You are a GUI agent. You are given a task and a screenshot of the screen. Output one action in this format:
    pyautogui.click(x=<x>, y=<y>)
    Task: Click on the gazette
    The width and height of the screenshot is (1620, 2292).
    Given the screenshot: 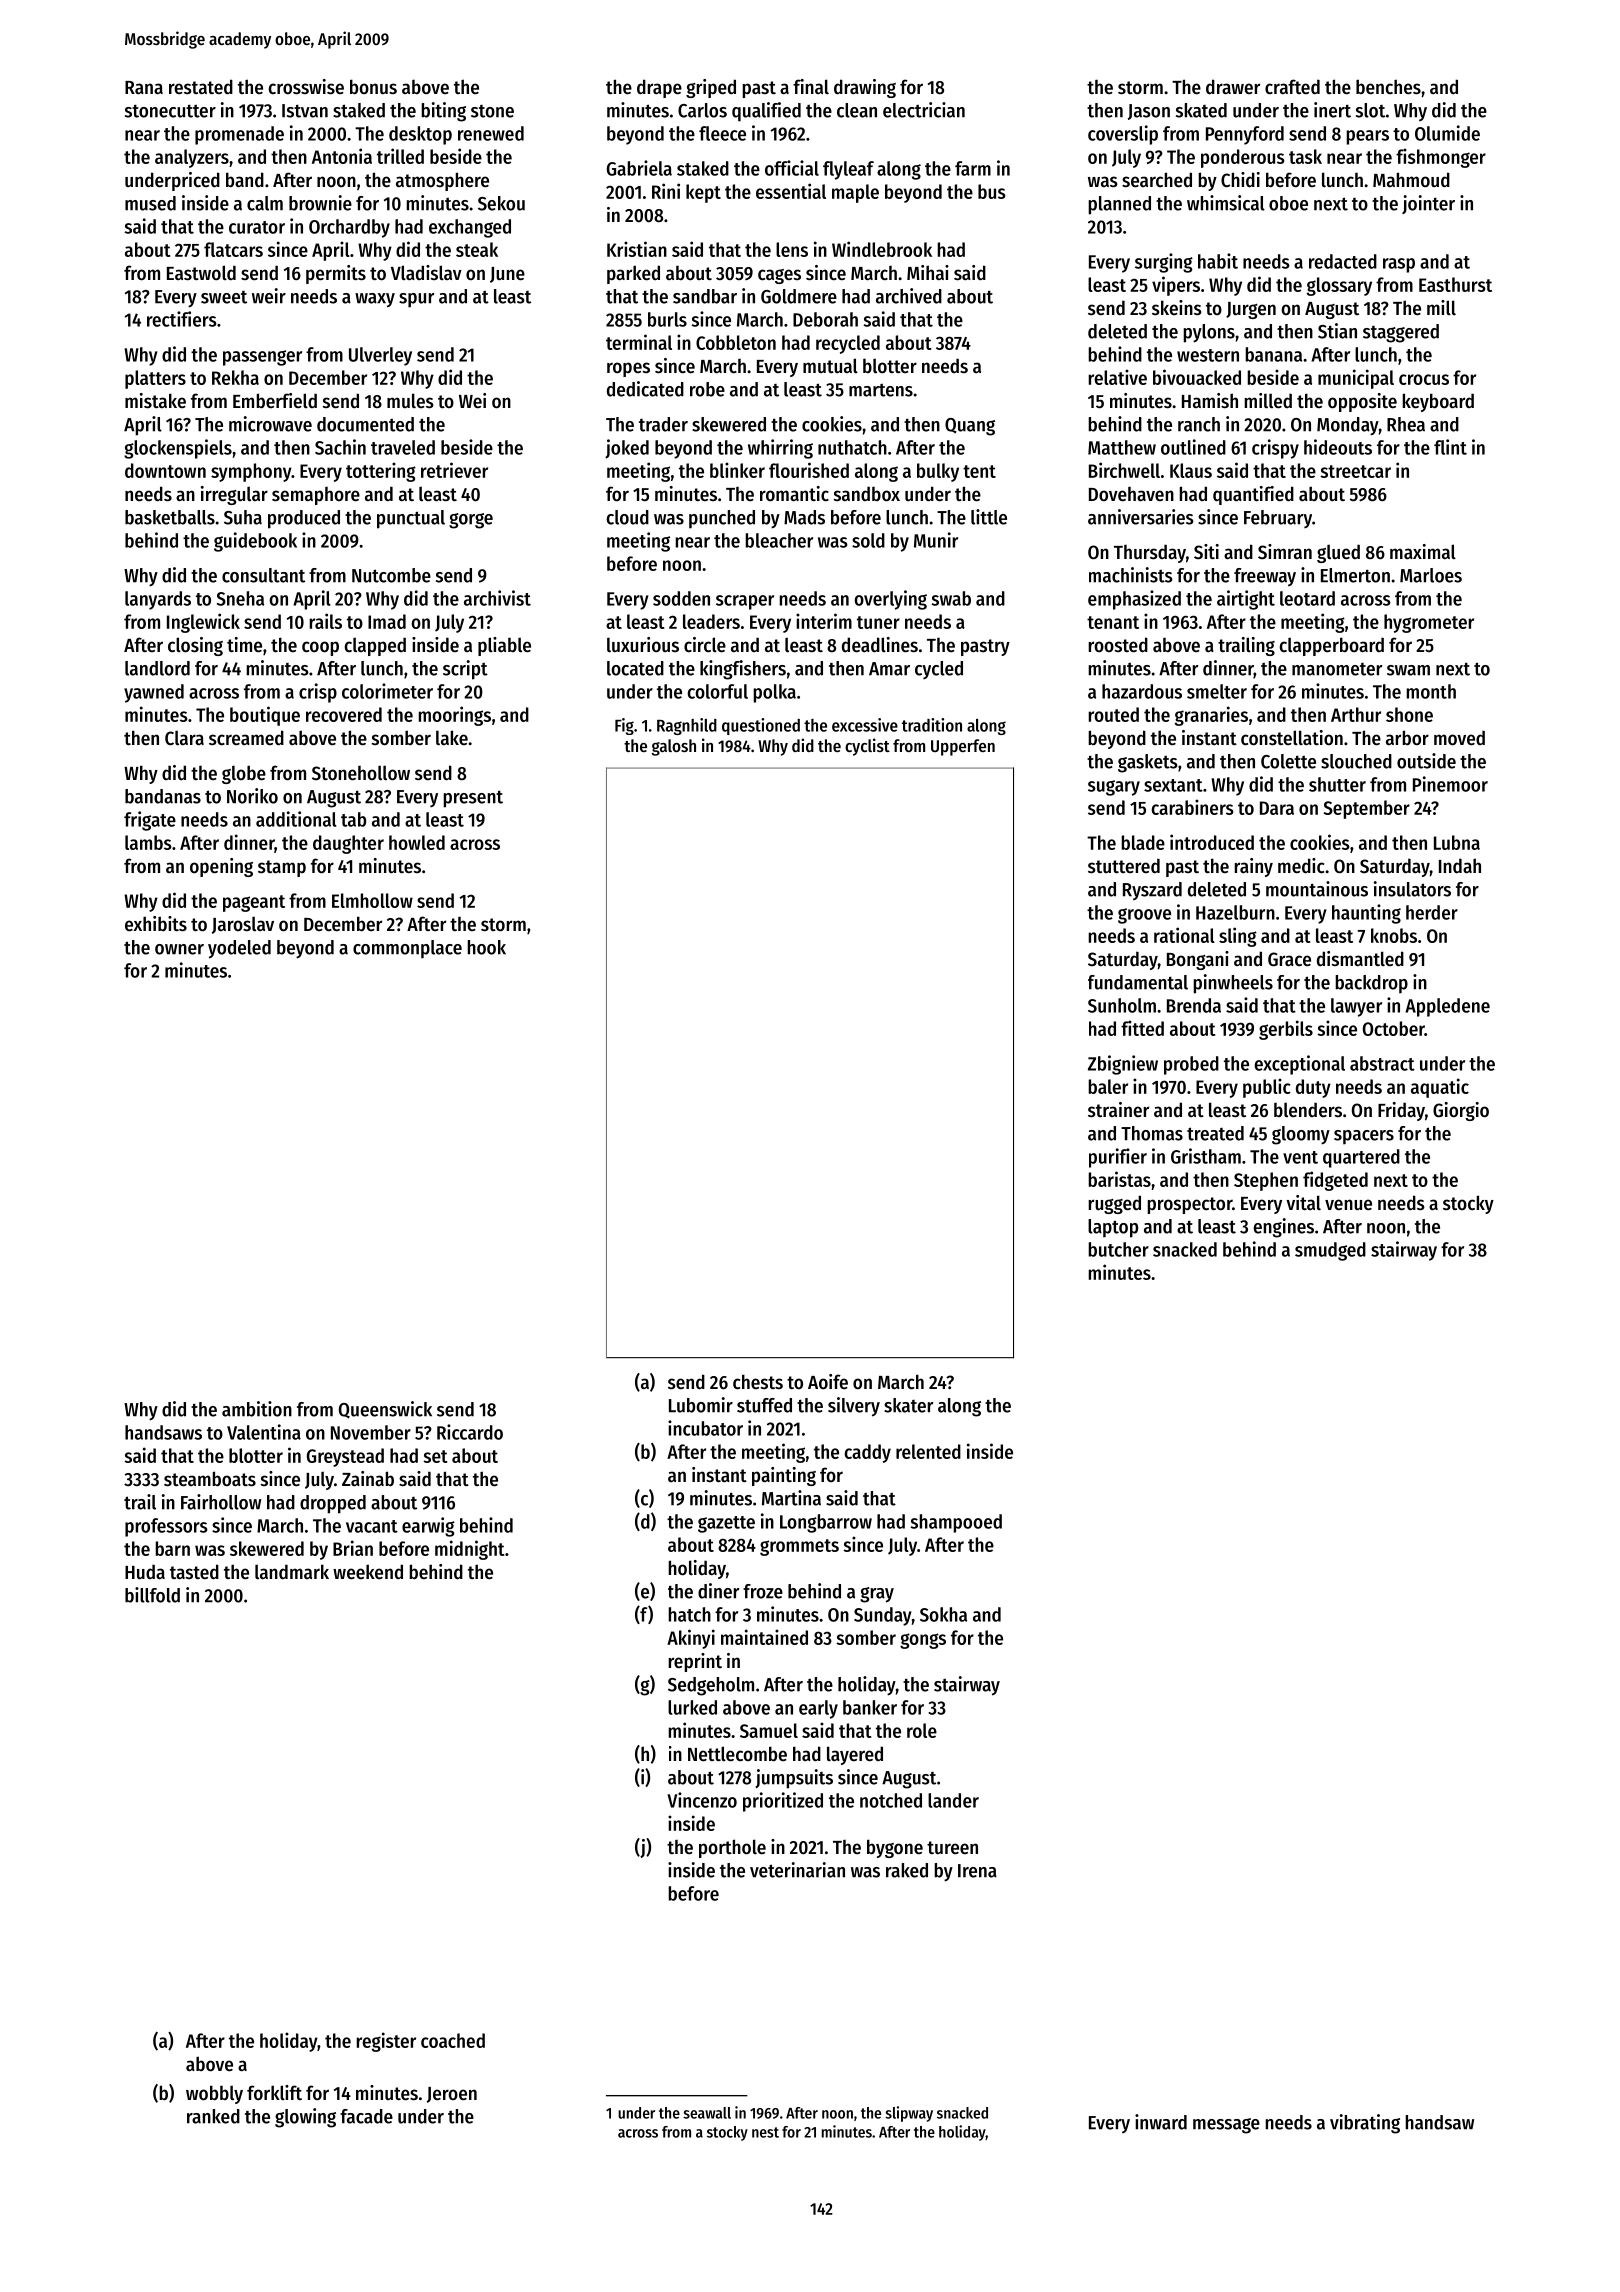 What is the action you would take?
    pyautogui.click(x=726, y=1524)
